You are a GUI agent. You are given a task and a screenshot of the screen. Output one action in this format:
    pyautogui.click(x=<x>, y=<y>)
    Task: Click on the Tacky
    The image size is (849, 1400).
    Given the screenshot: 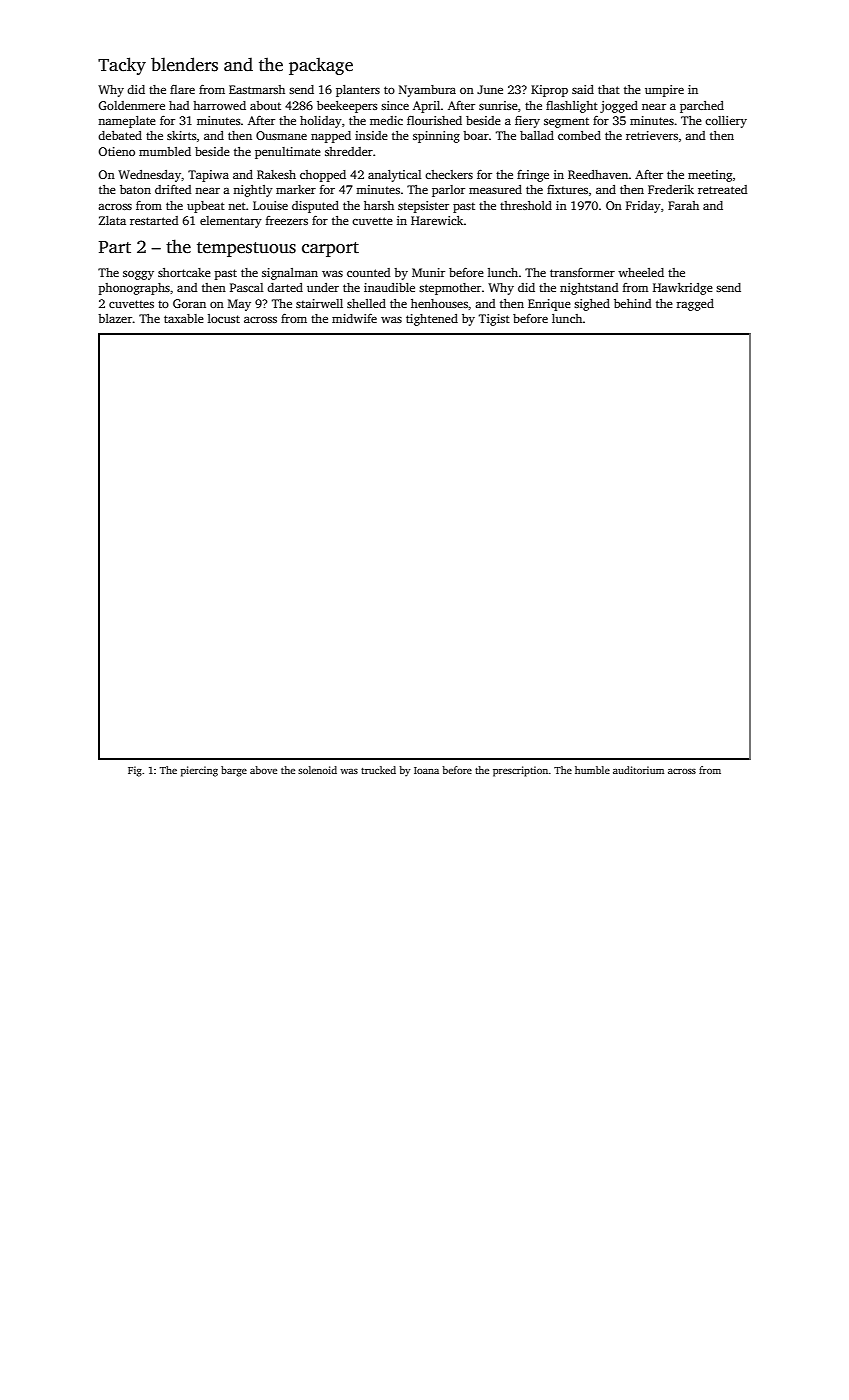 What is the action you would take?
    pyautogui.click(x=122, y=66)
